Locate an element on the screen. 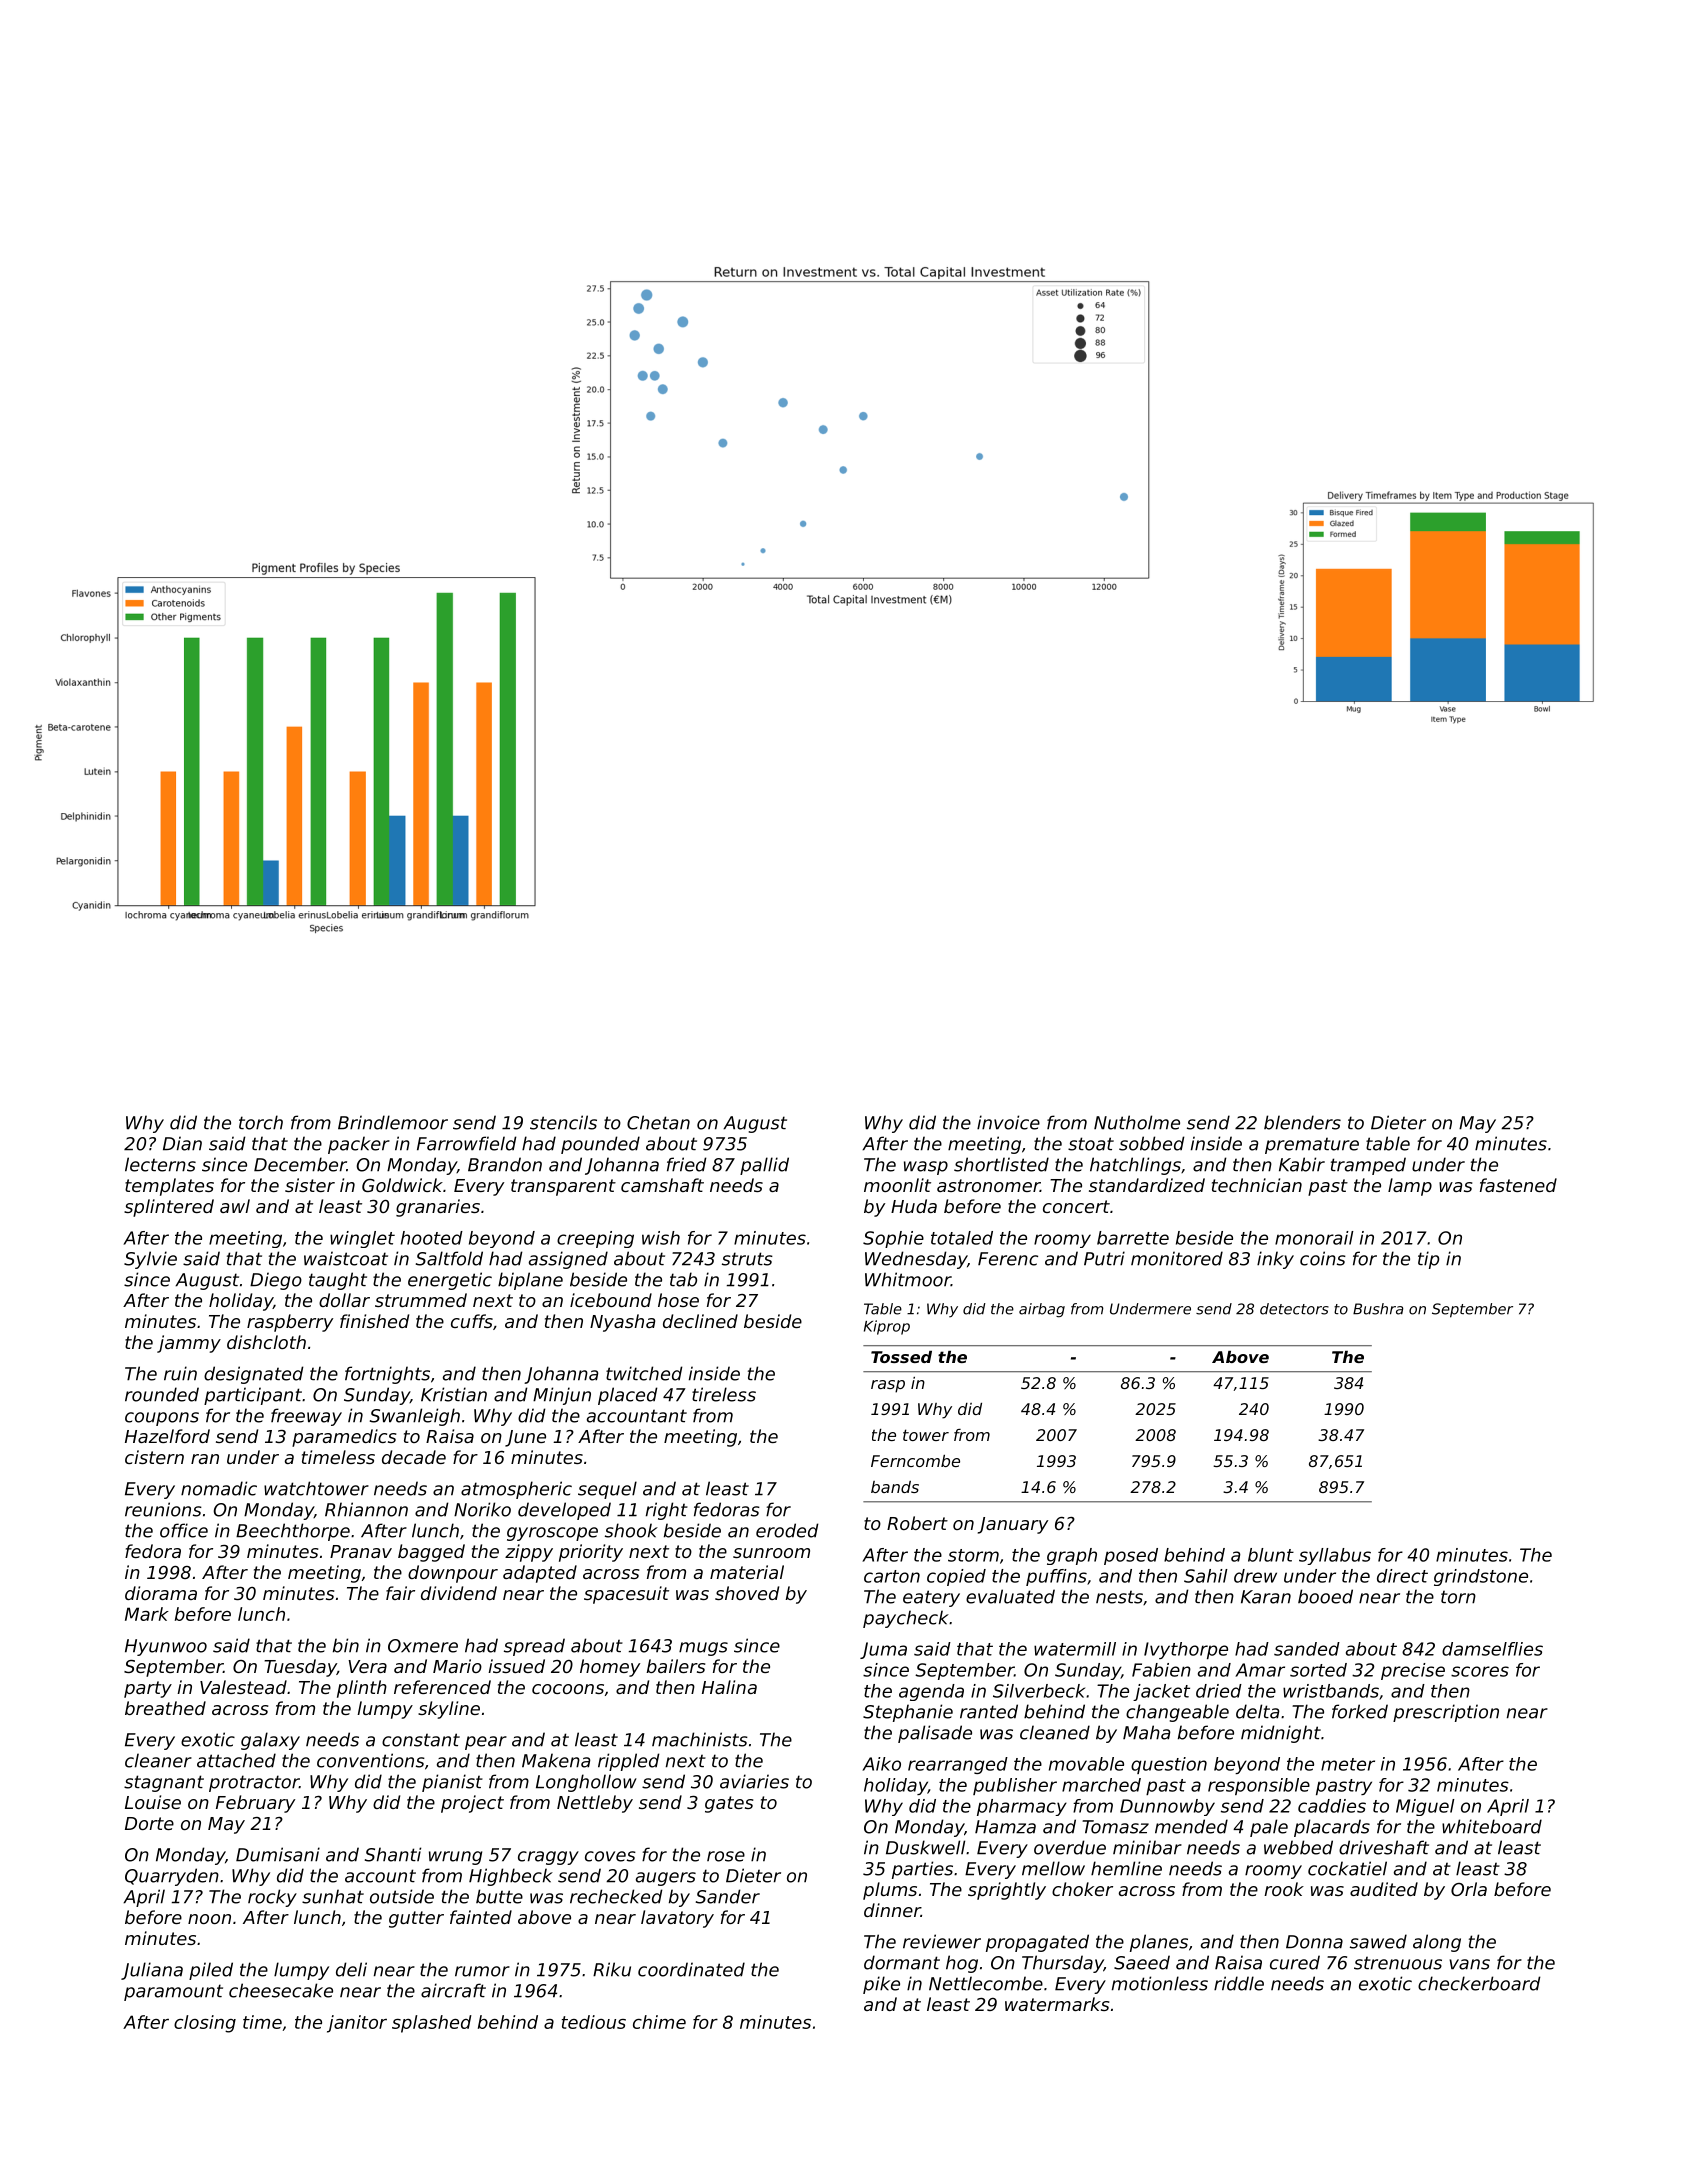  blenders is located at coordinates (1302, 1122).
